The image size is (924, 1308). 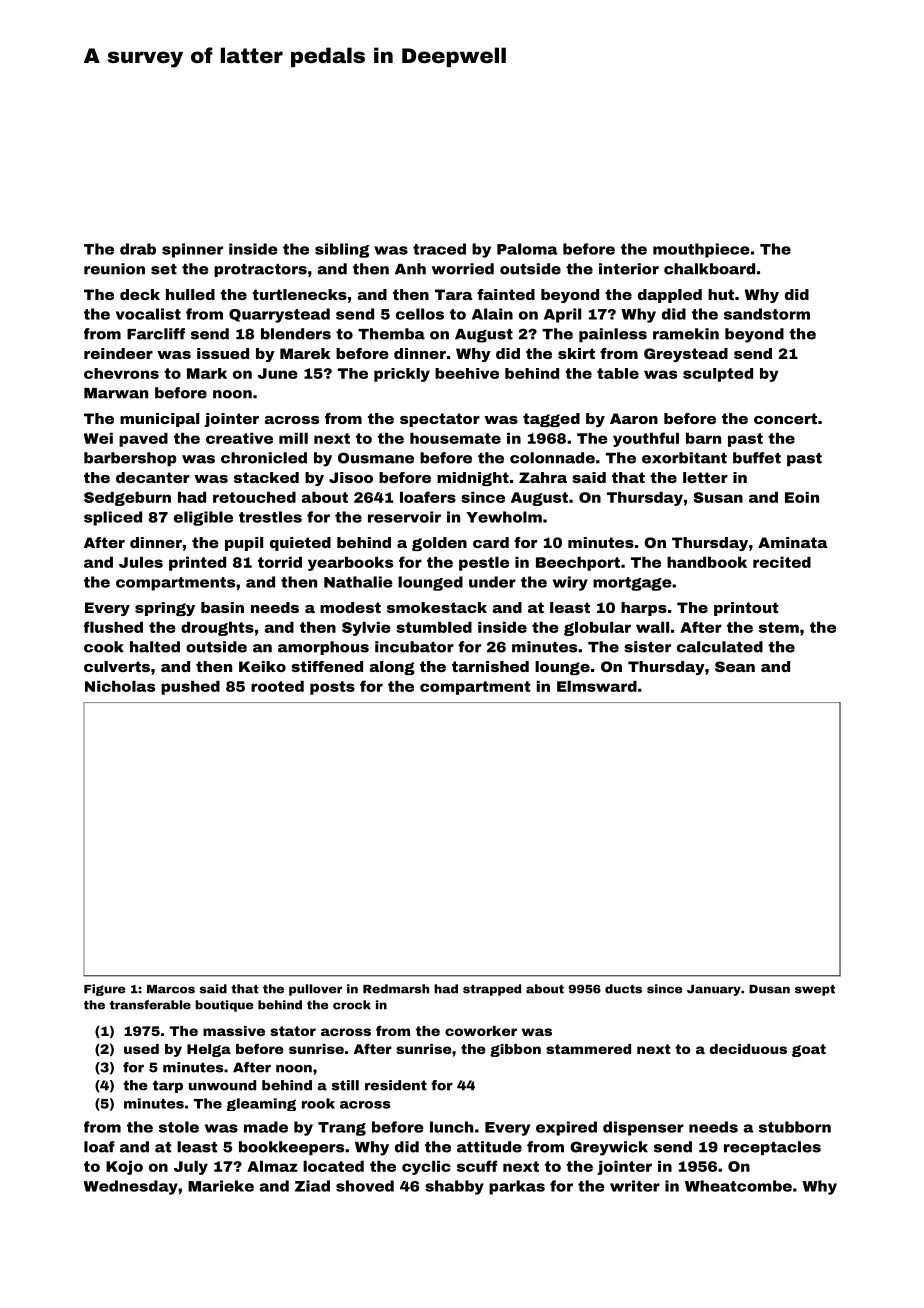 I want to click on spectator, so click(x=440, y=420).
